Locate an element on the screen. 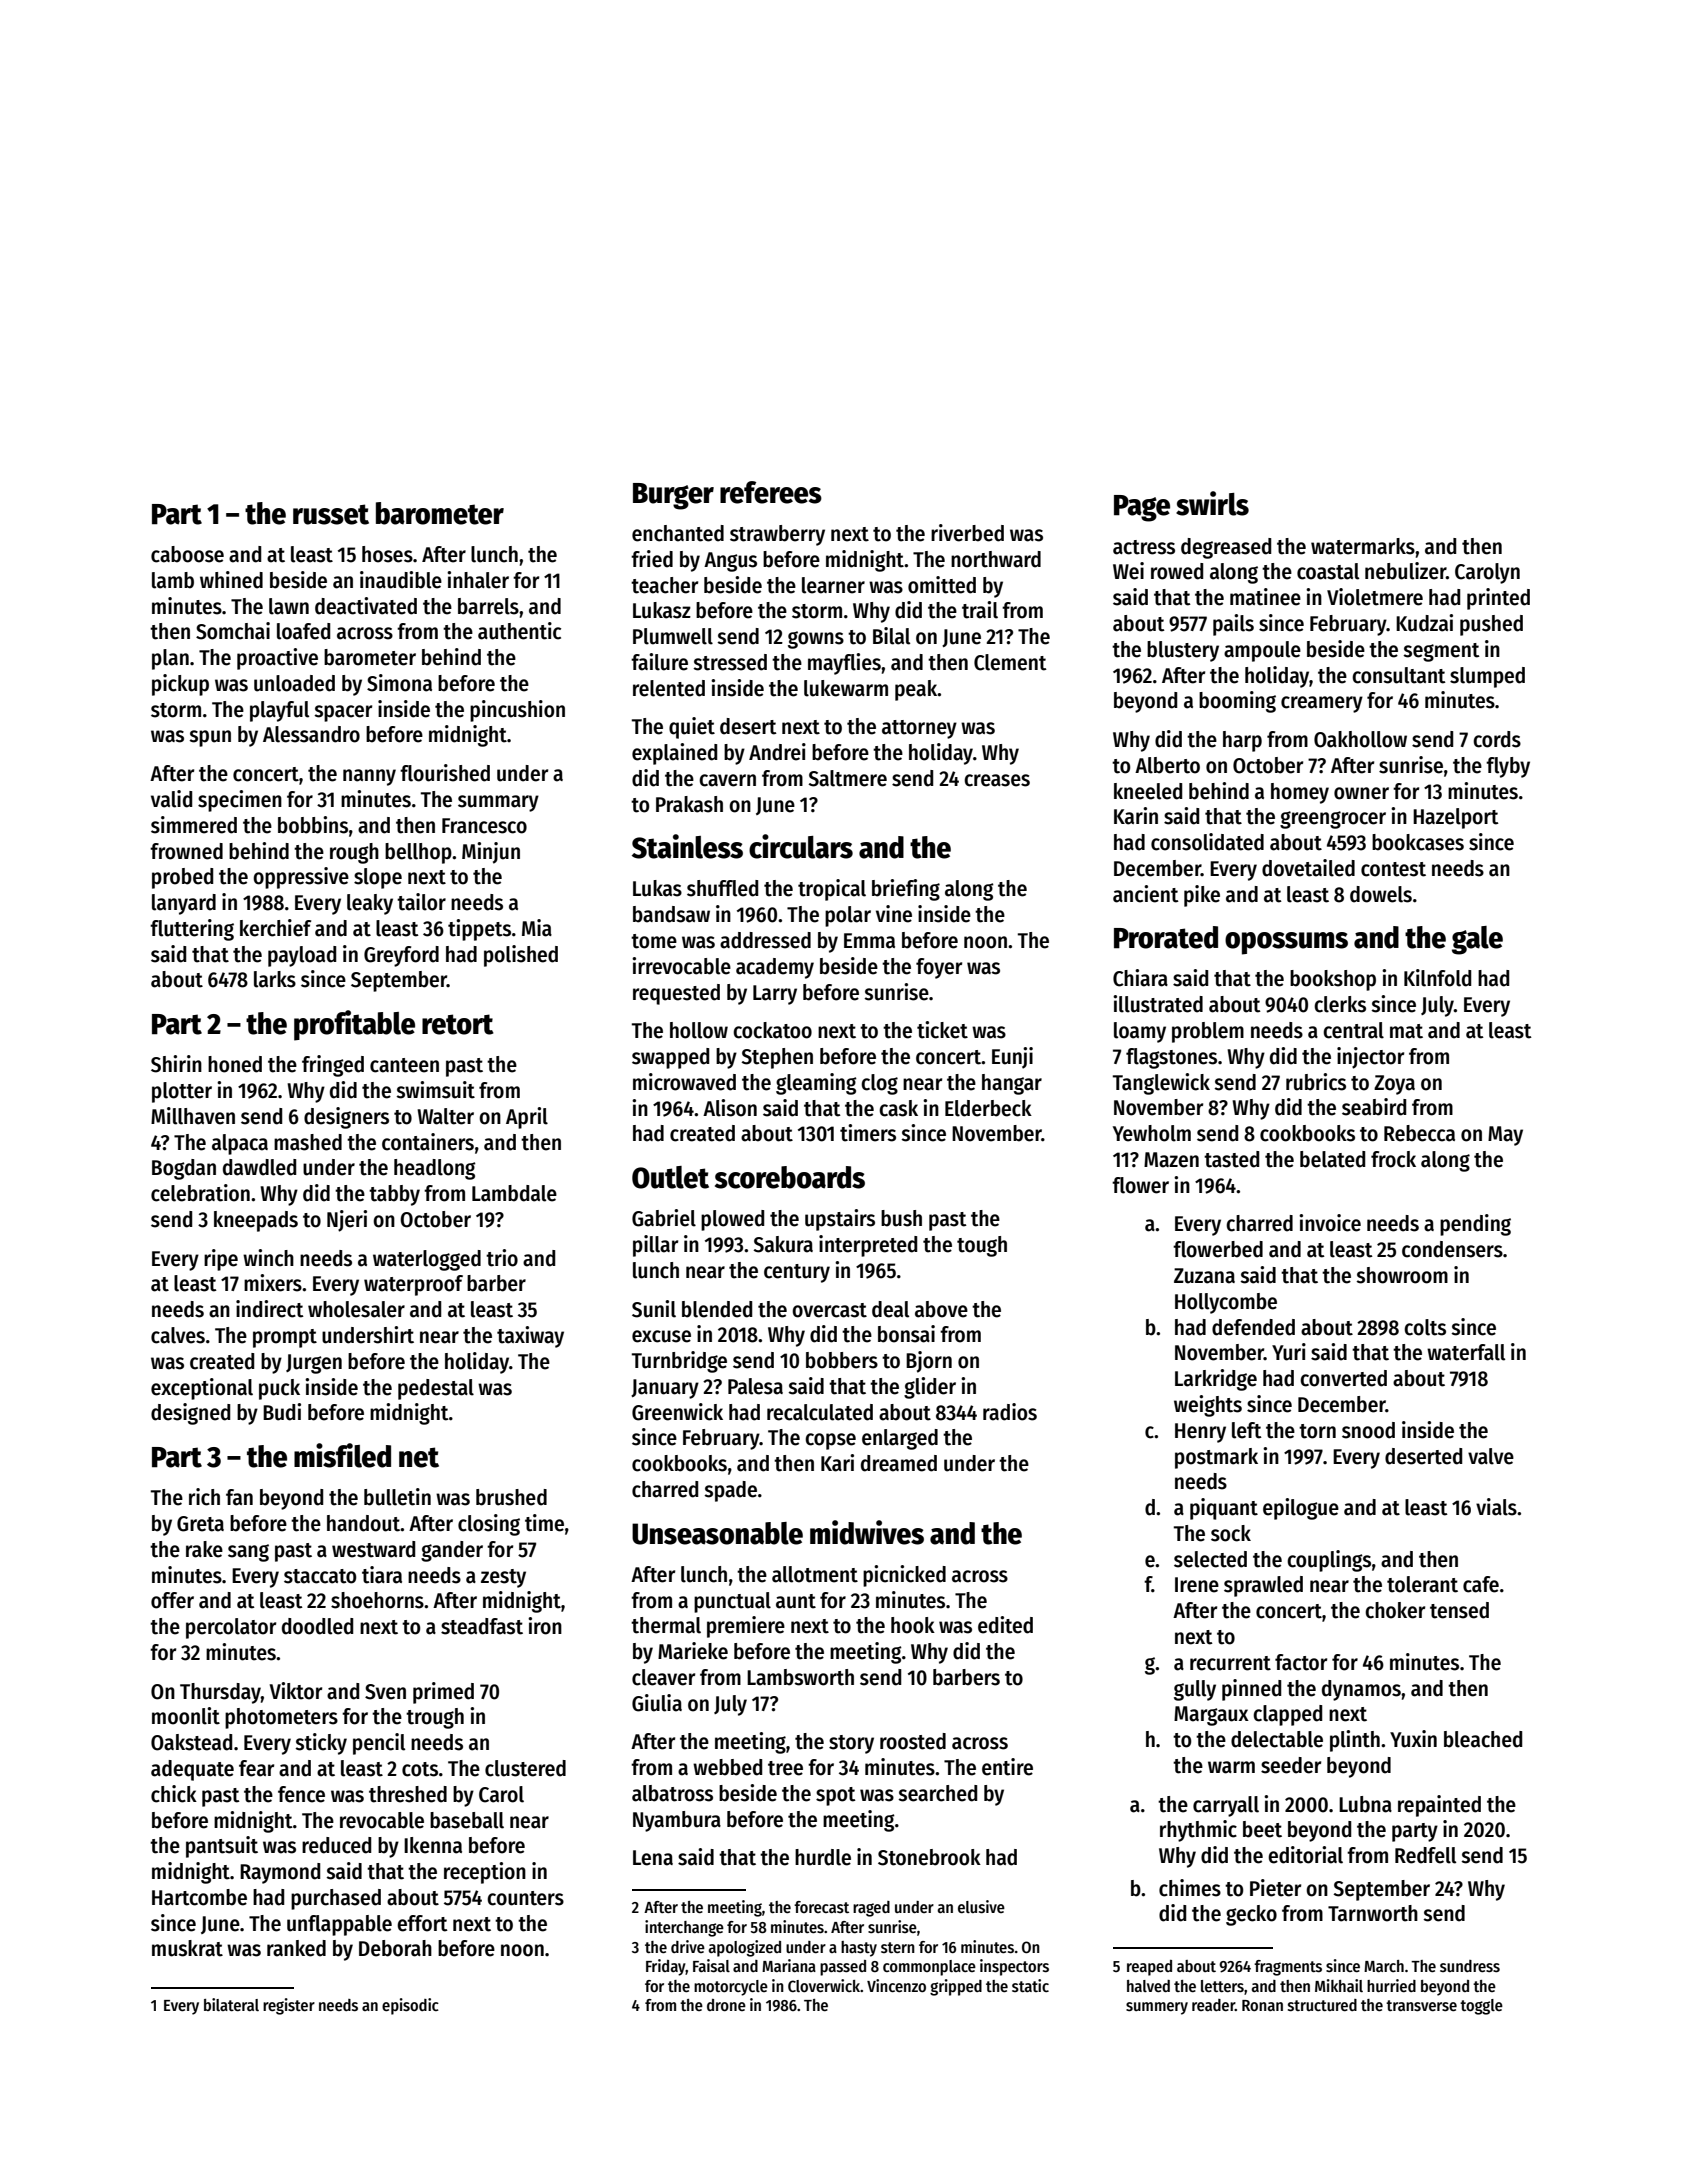 The width and height of the screenshot is (1683, 2178). gale is located at coordinates (1477, 940).
